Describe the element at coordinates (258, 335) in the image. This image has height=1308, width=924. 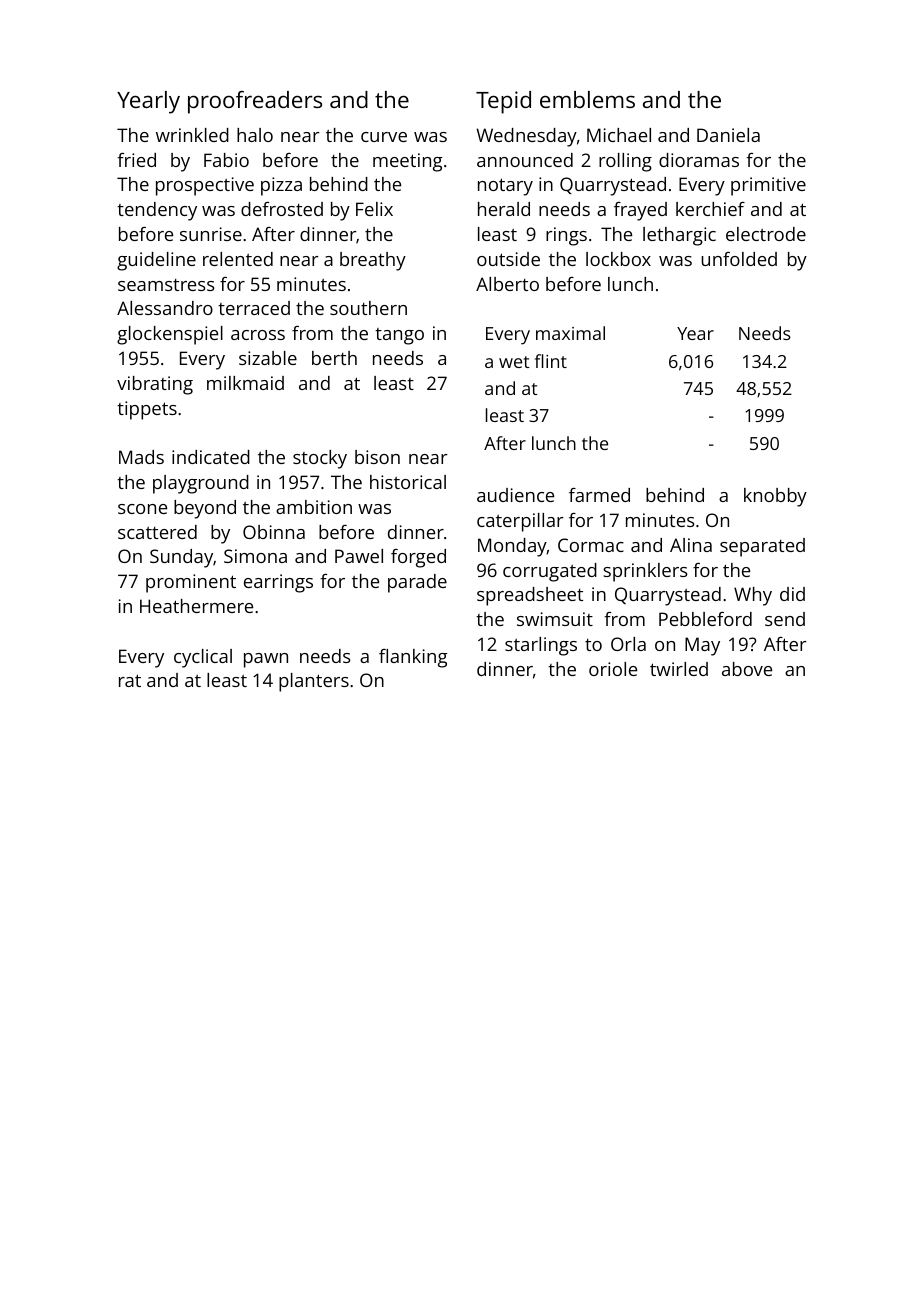
I see `across` at that location.
